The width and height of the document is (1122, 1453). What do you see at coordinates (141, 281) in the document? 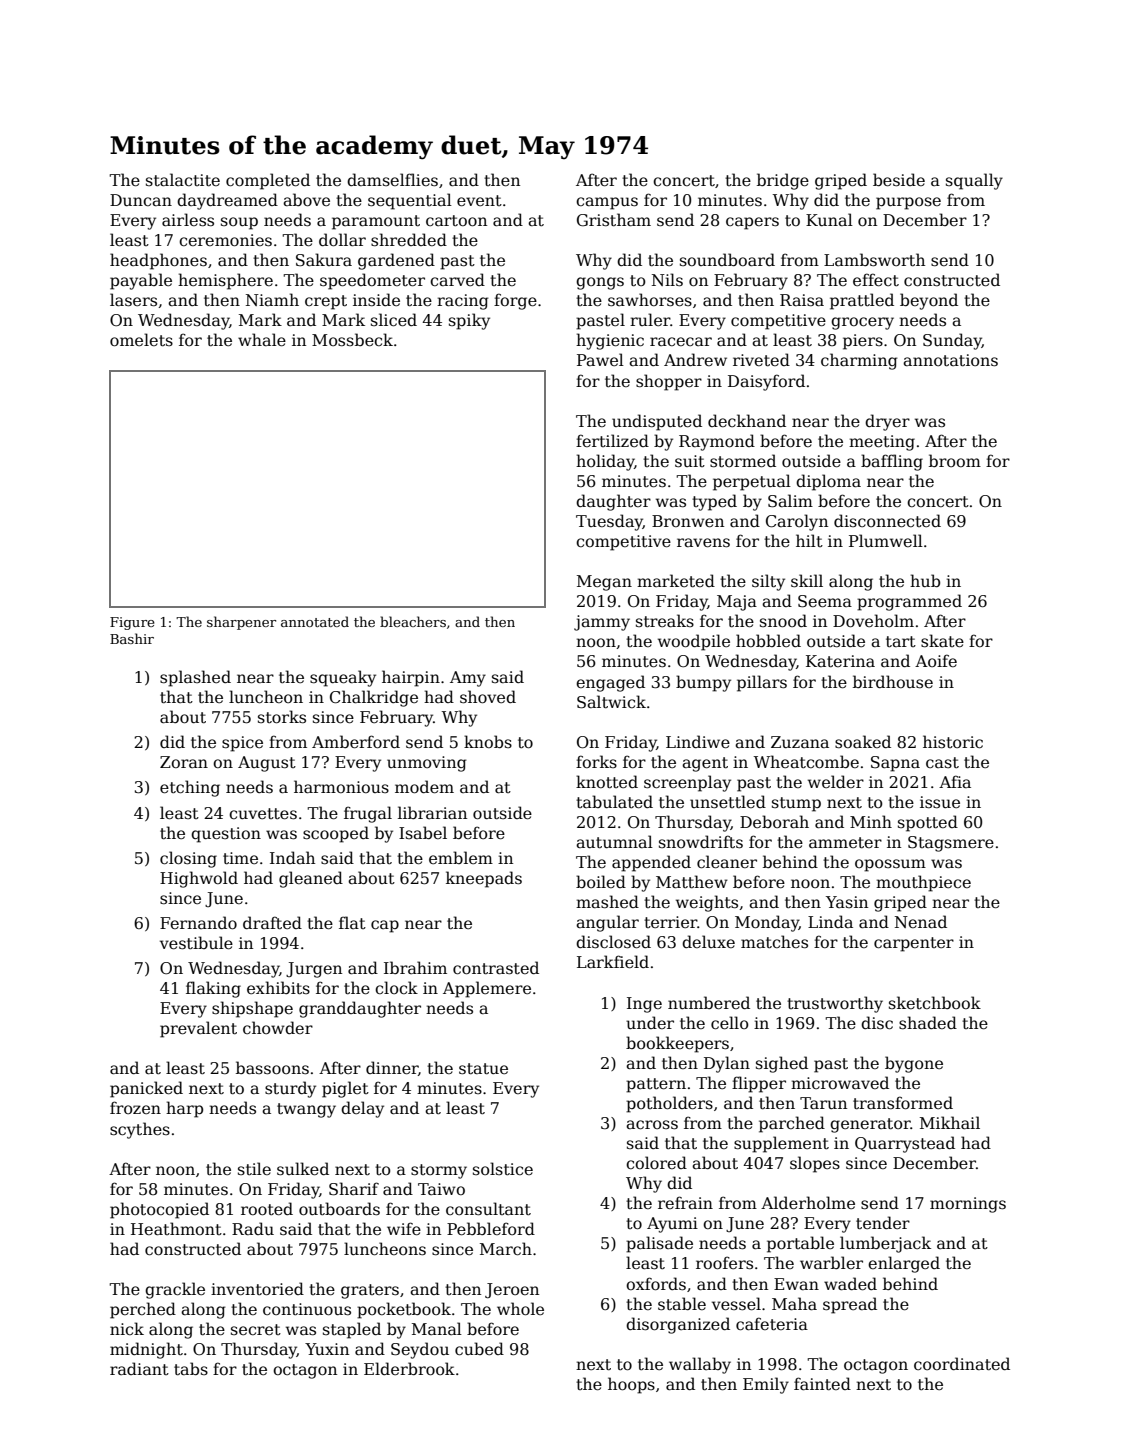
I see `payable` at bounding box center [141, 281].
